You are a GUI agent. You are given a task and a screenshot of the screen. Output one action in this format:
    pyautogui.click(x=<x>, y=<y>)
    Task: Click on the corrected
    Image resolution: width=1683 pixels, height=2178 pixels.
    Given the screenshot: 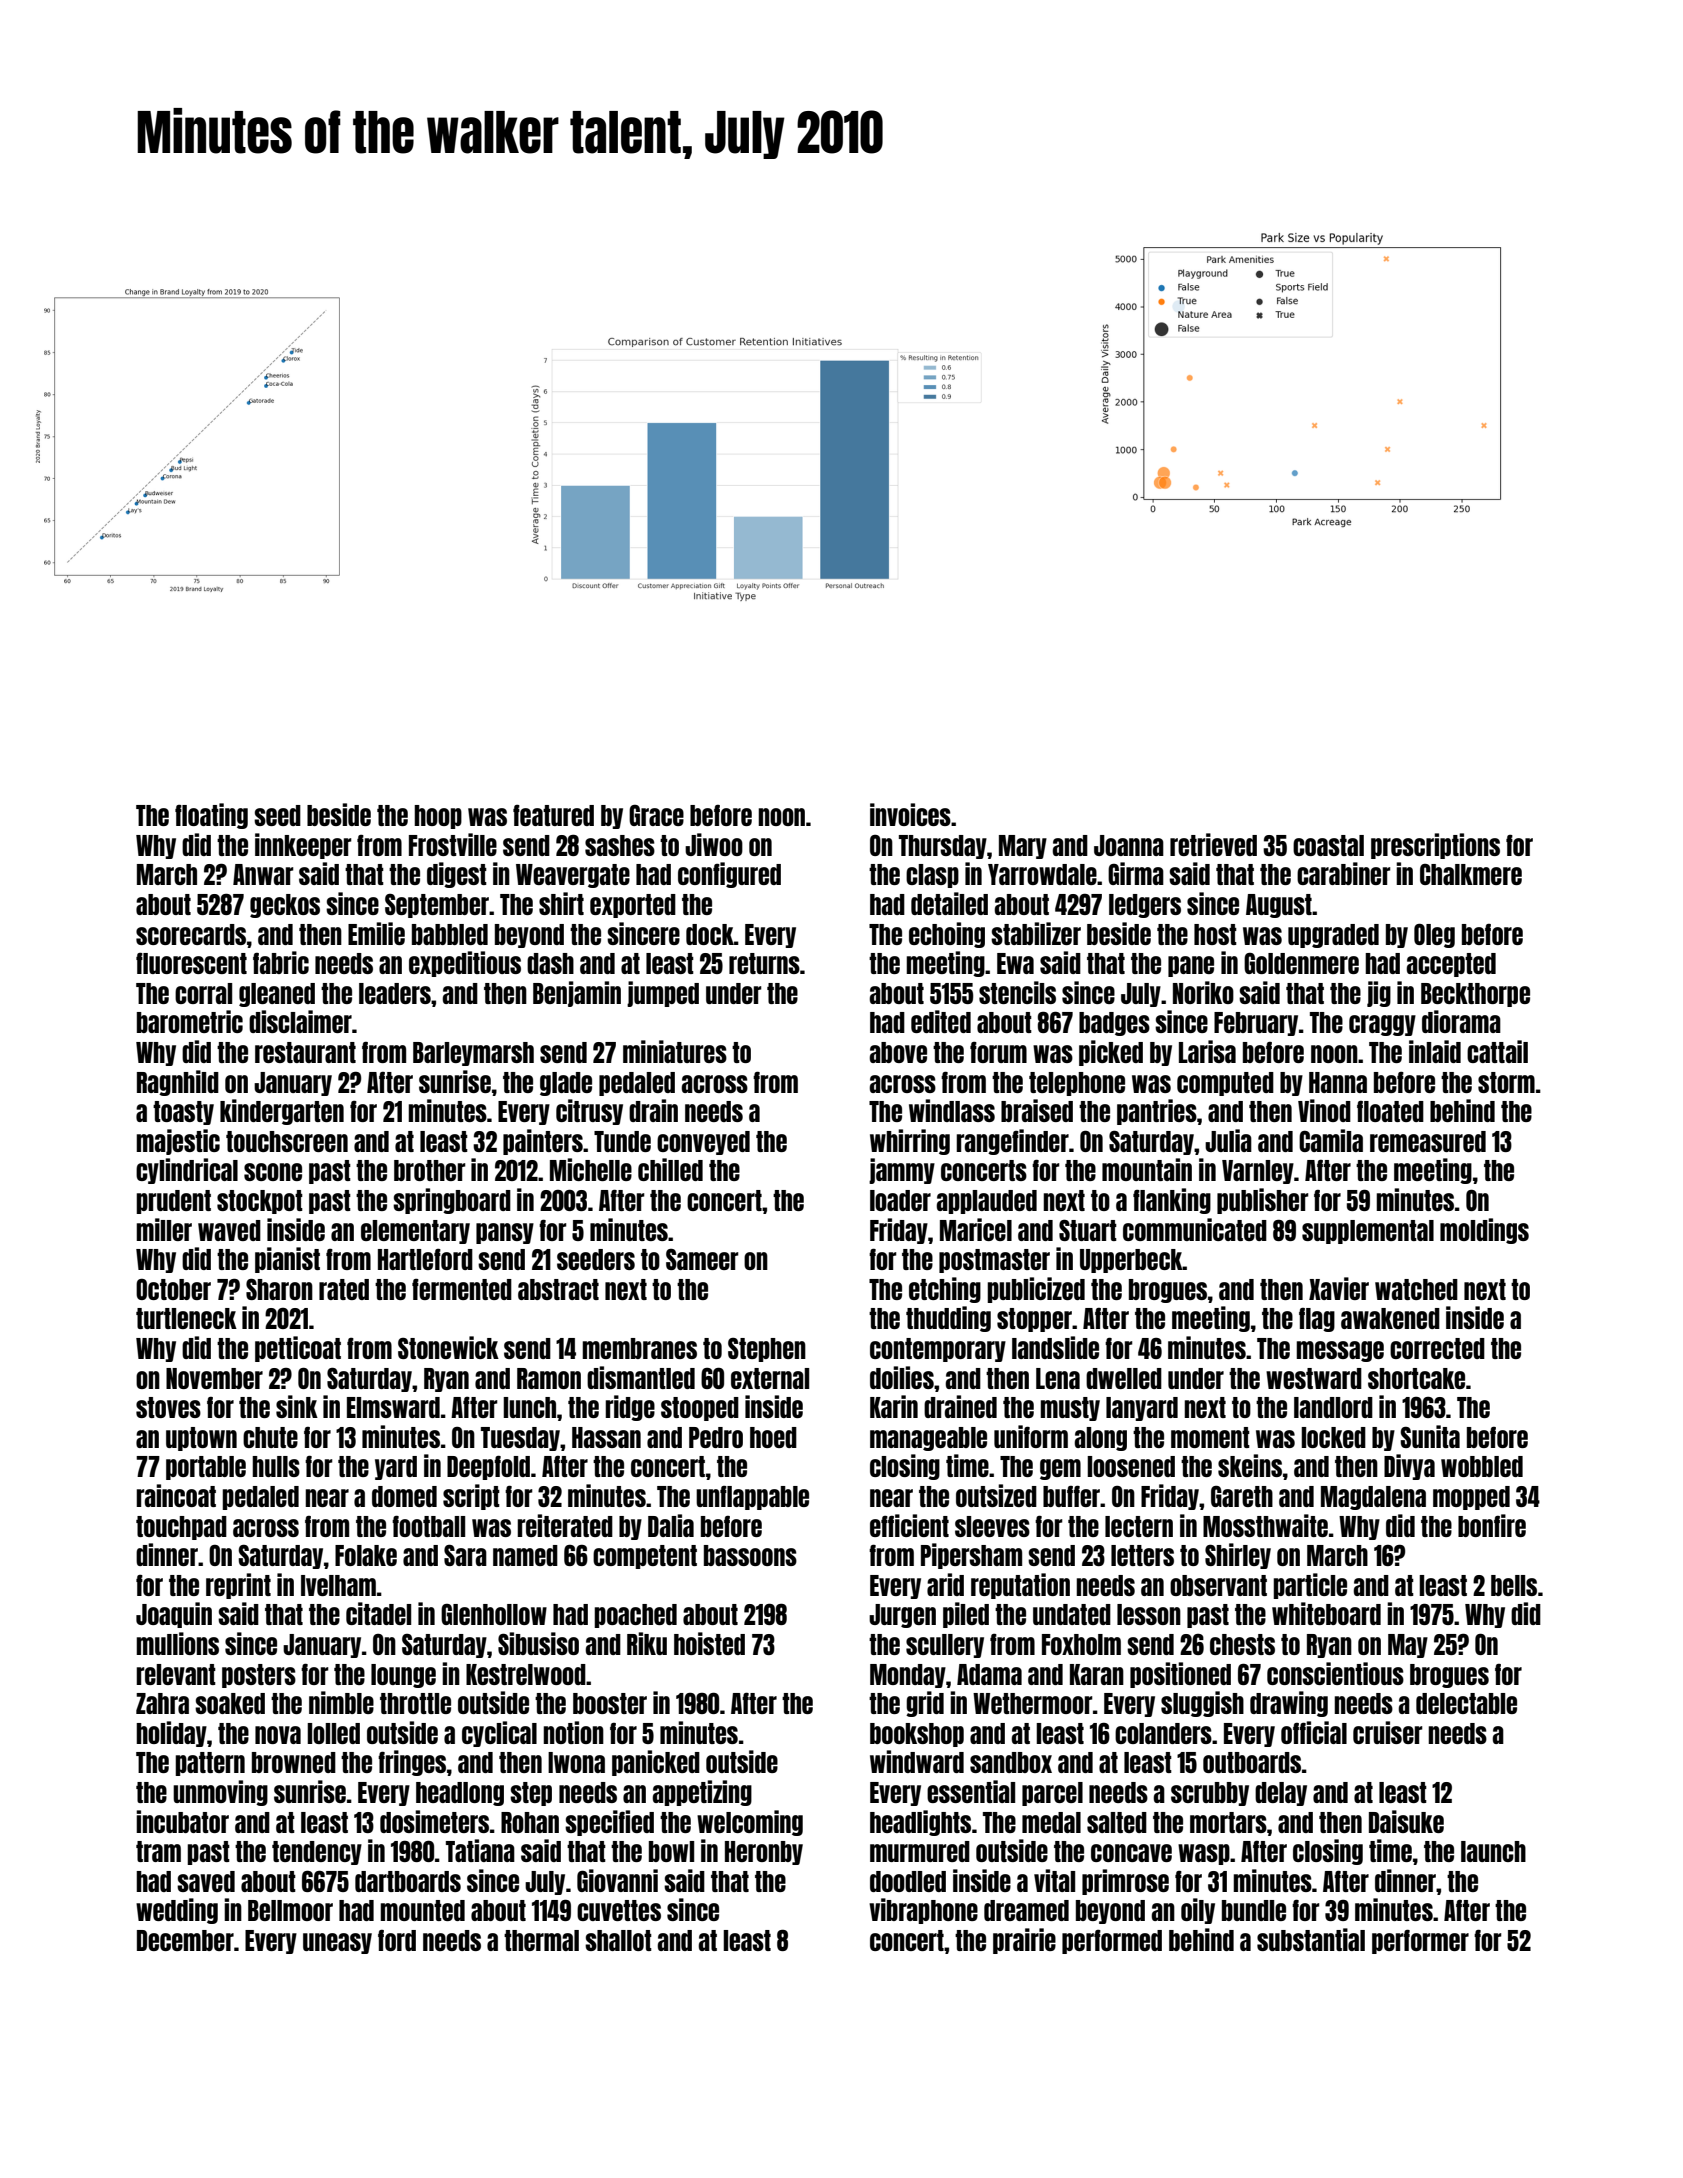 What is the action you would take?
    pyautogui.click(x=1437, y=1348)
